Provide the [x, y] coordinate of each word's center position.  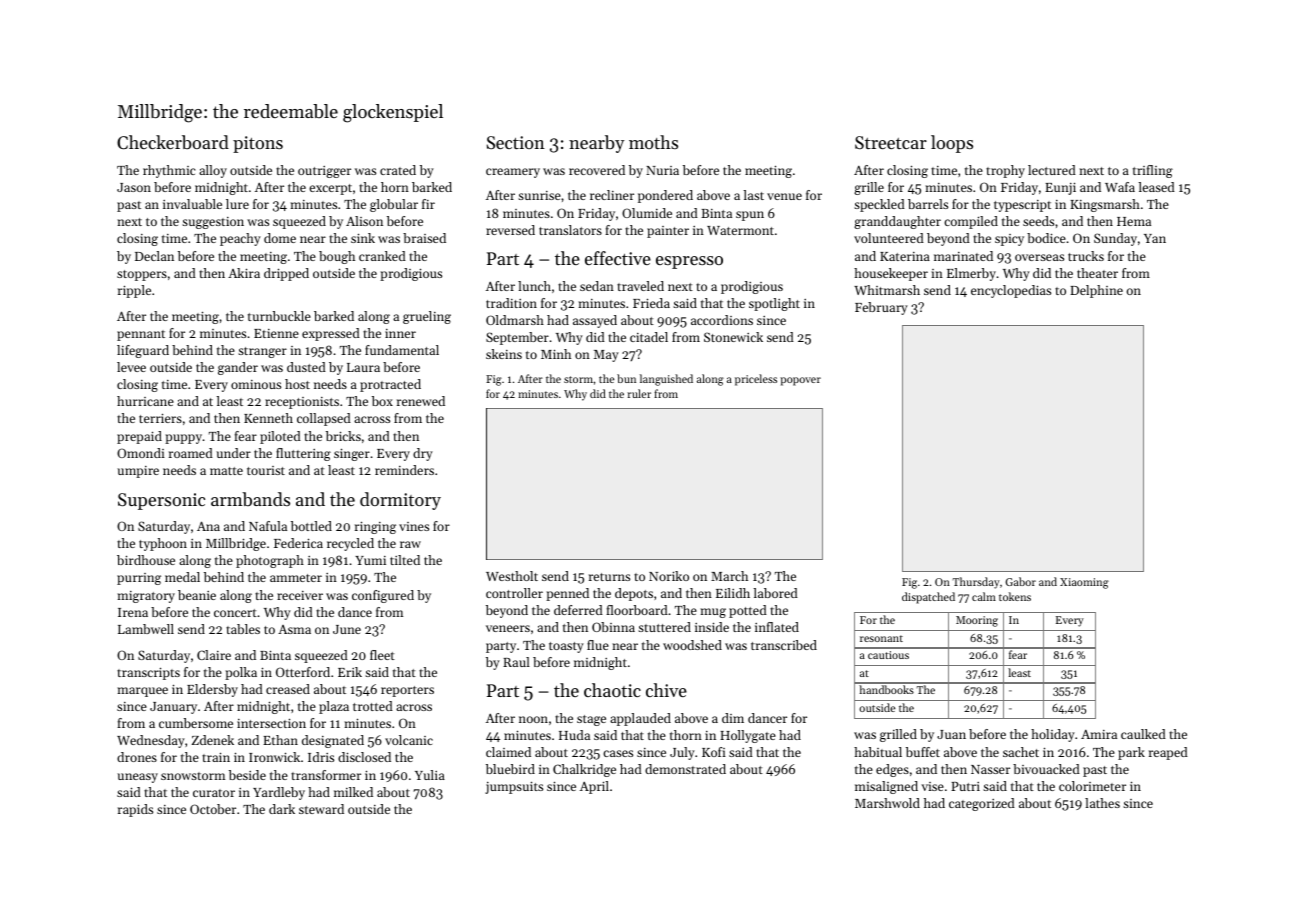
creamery [513, 173]
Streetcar [891, 142]
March [729, 576]
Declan [154, 256]
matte [226, 471]
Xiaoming [1084, 583]
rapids [135, 810]
